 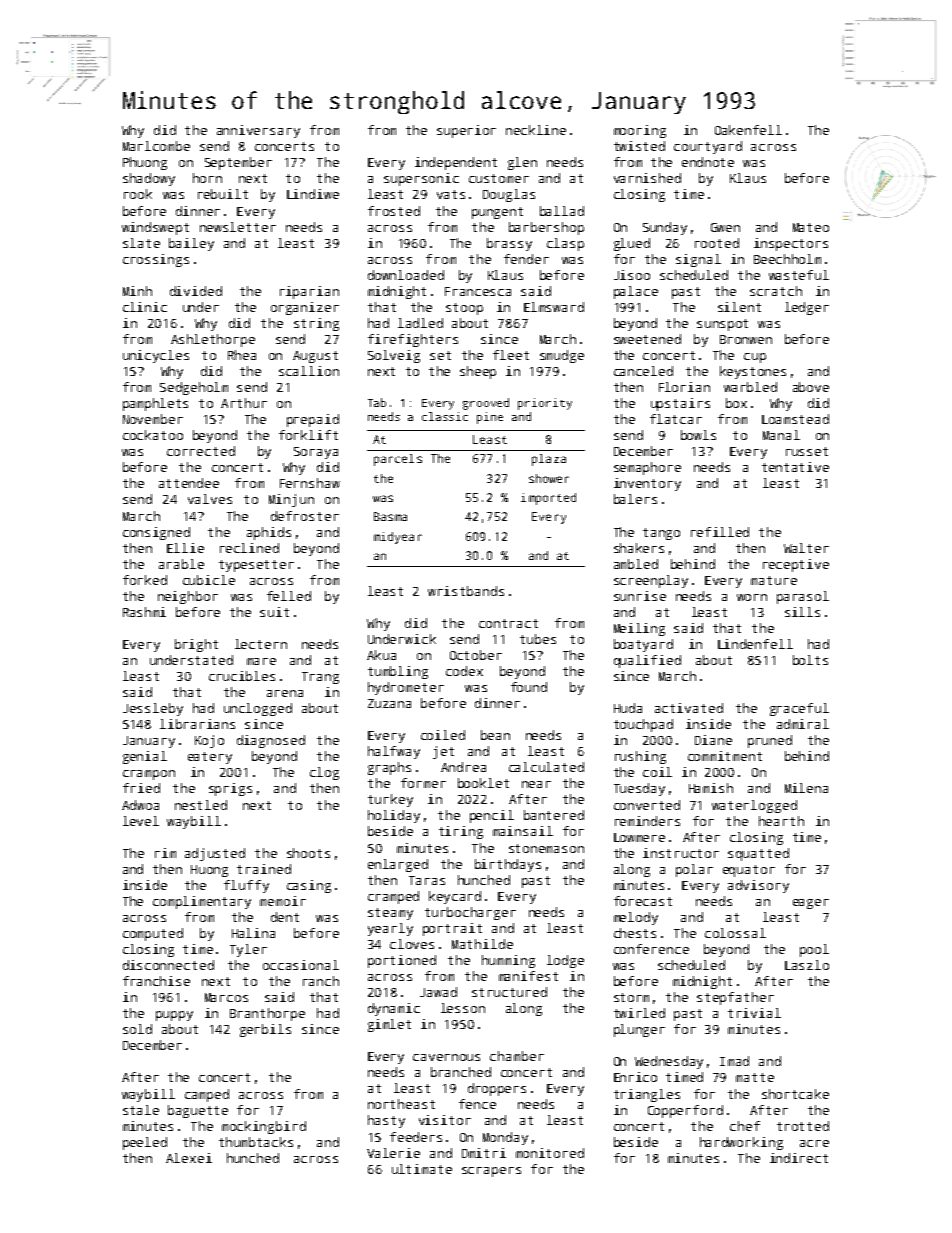 What do you see at coordinates (394, 816) in the document?
I see `holiday` at bounding box center [394, 816].
